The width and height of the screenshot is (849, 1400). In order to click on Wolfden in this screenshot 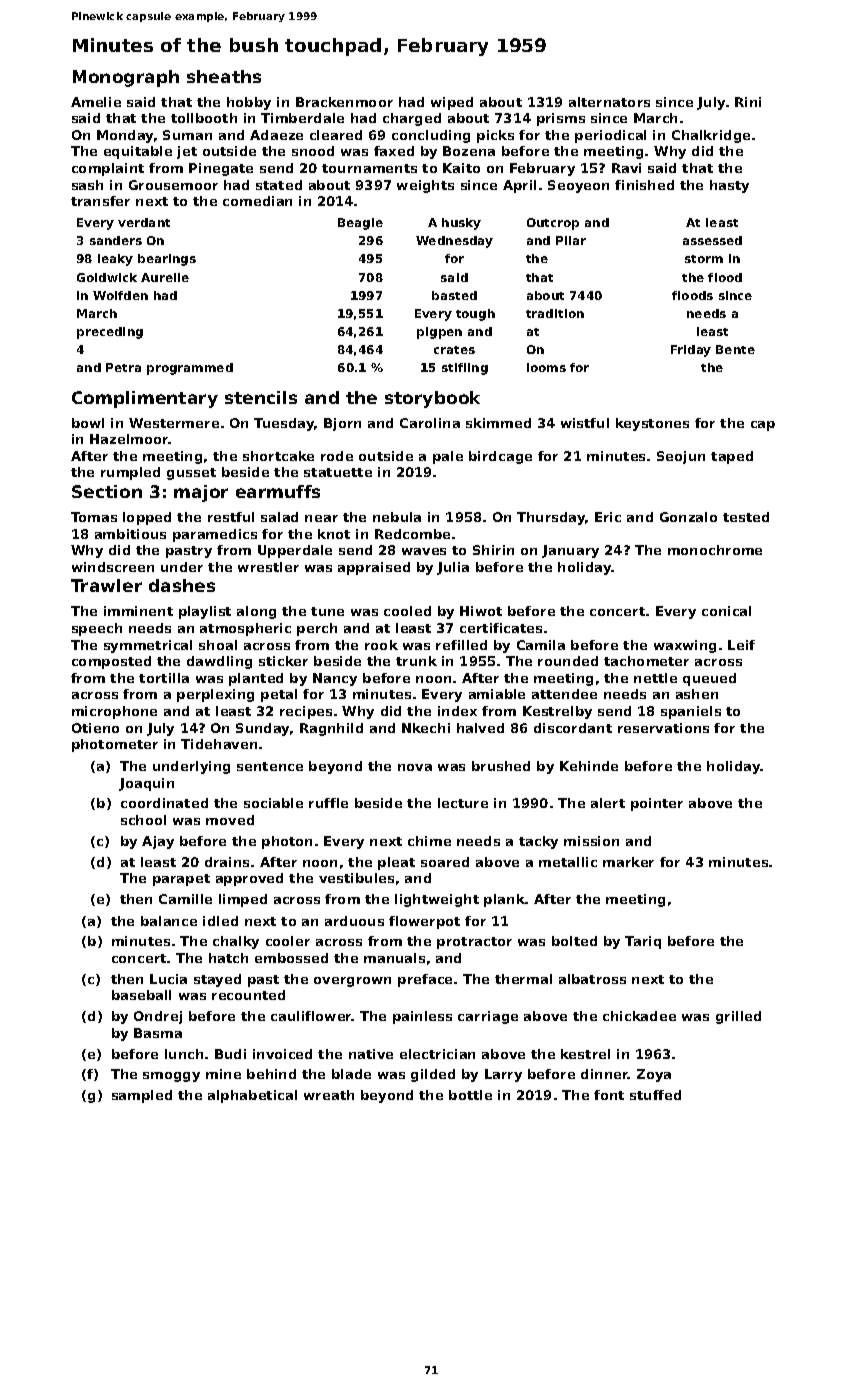, I will do `click(120, 295)`.
